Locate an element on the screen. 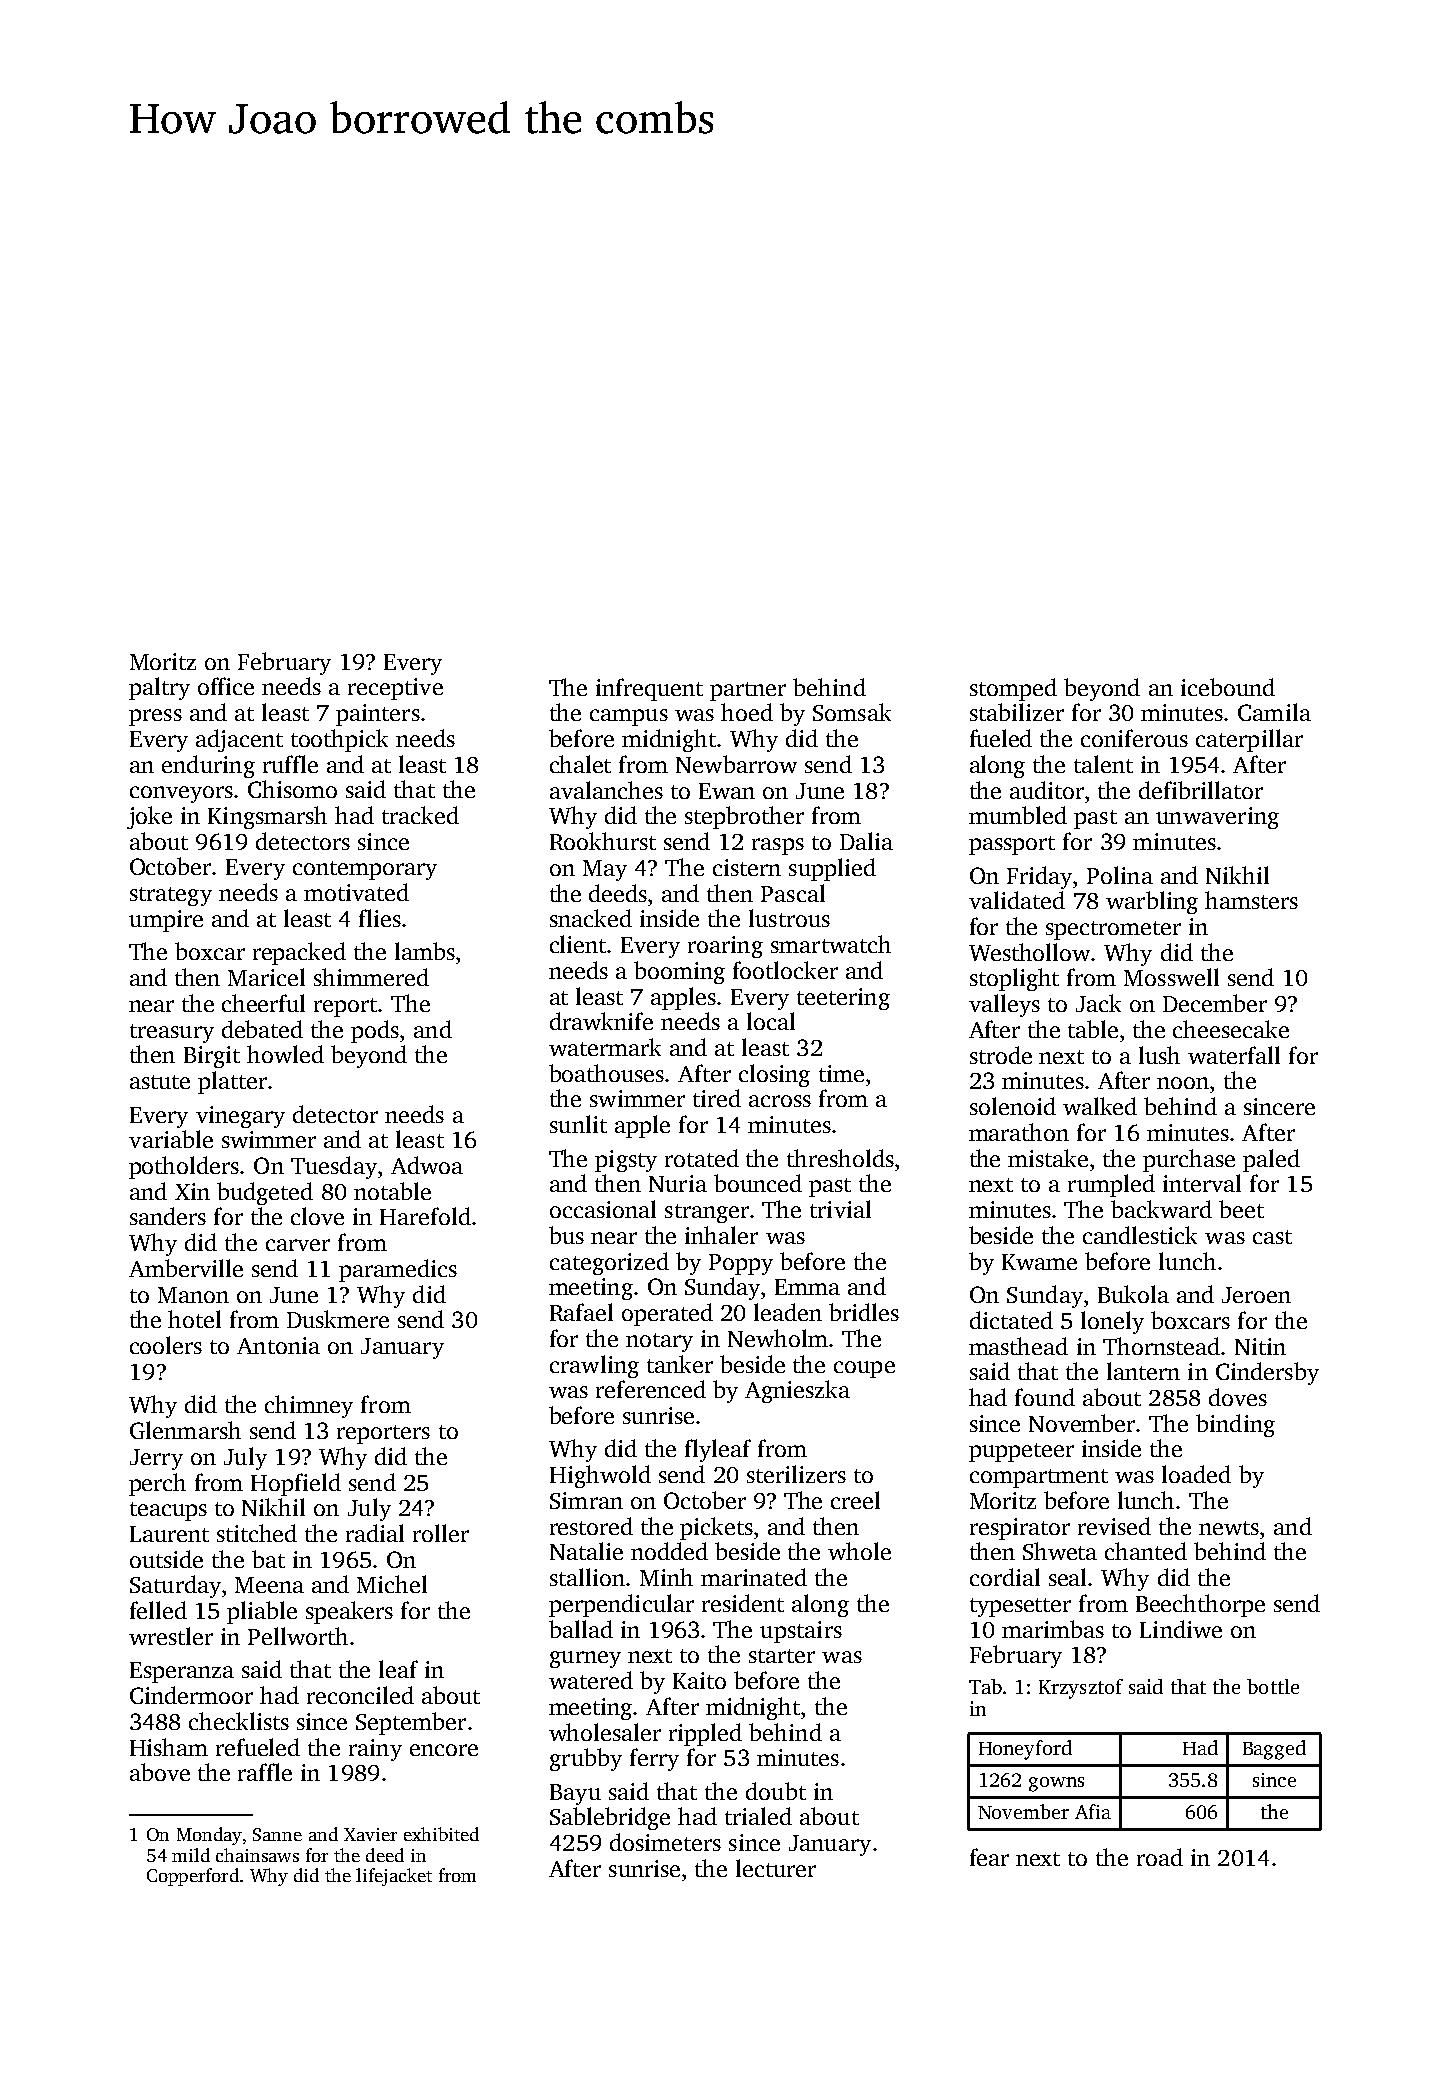 This screenshot has height=2100, width=1450. solenoid is located at coordinates (1013, 1106).
